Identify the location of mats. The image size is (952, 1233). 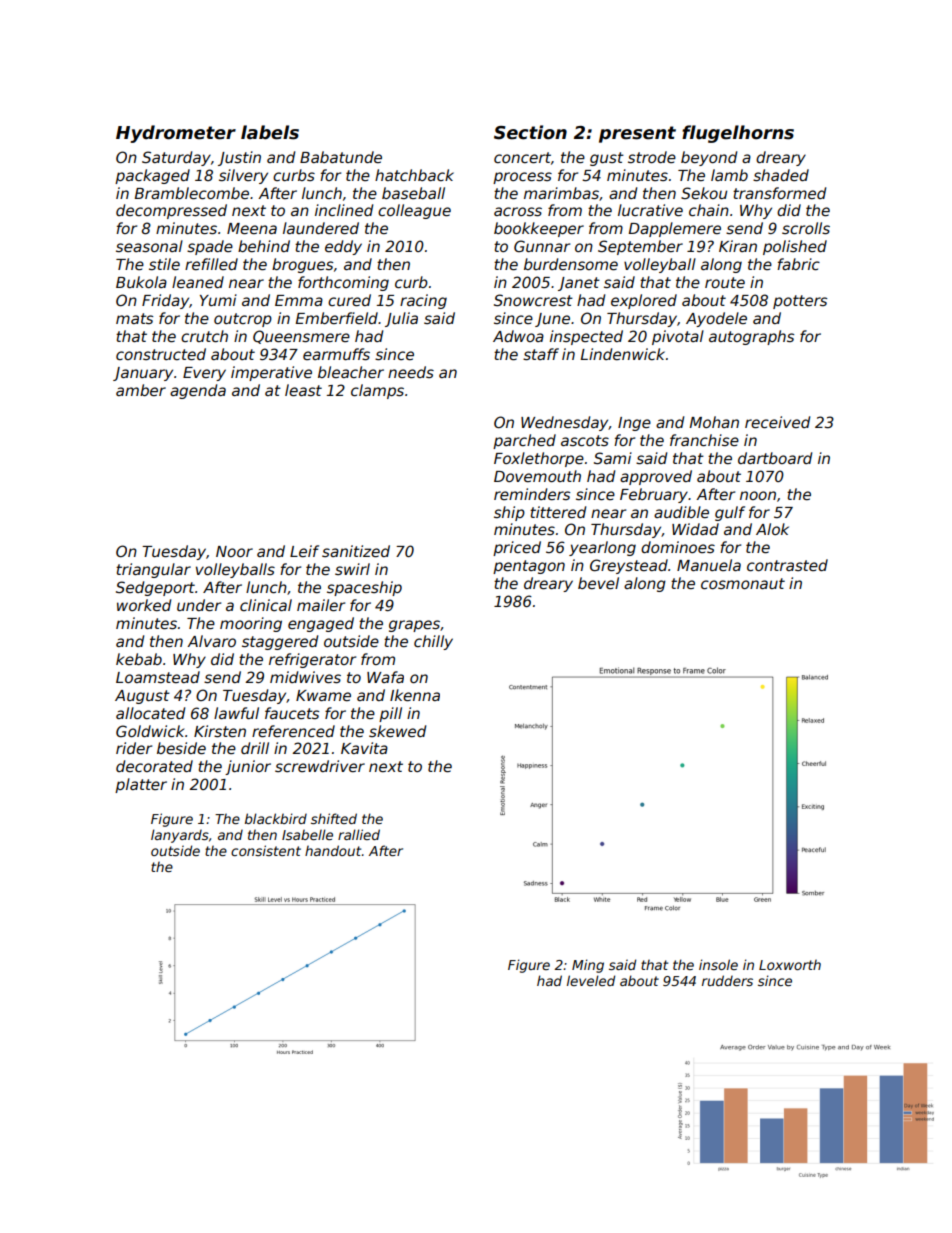
(134, 318).
